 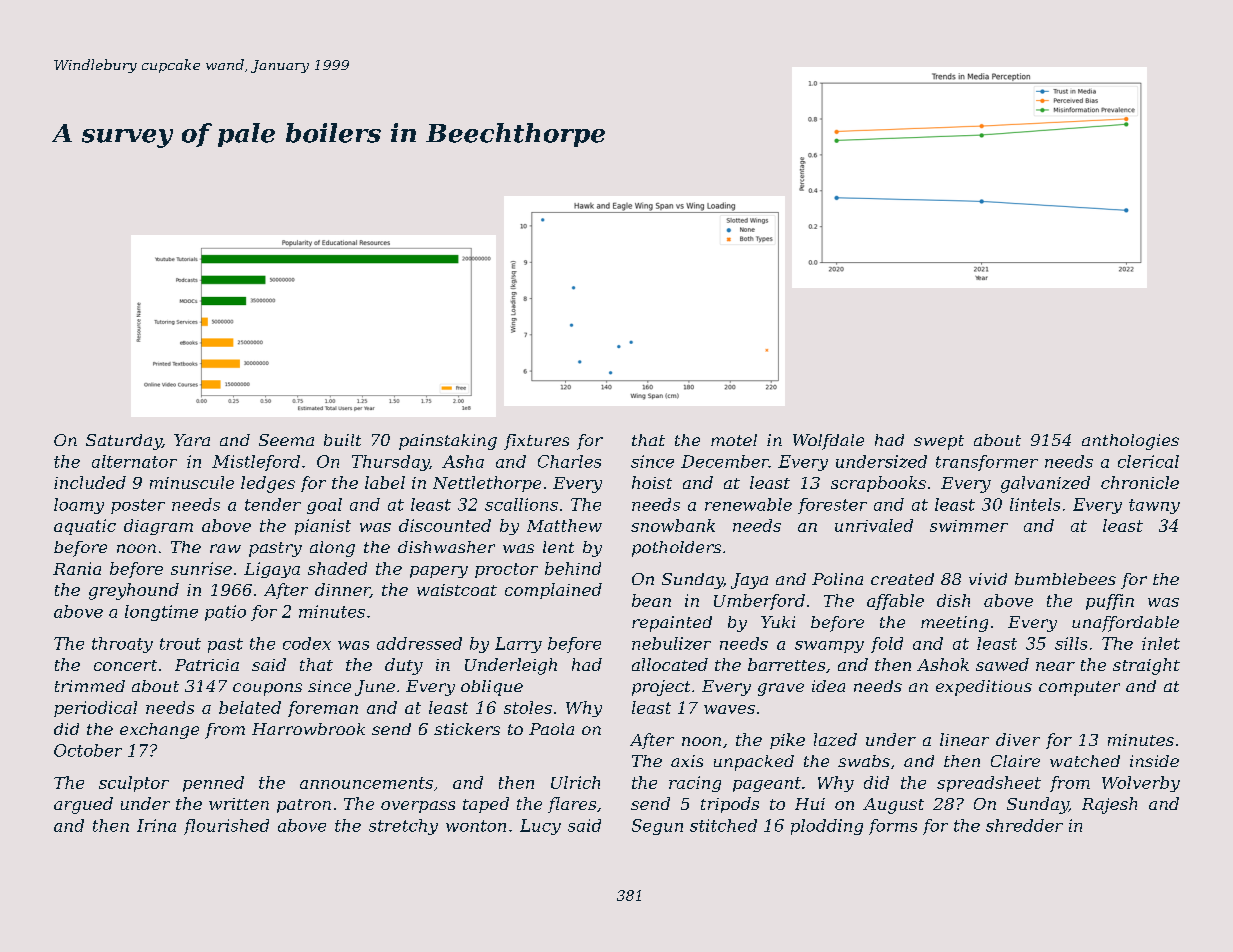 I want to click on potholders, so click(x=676, y=549).
